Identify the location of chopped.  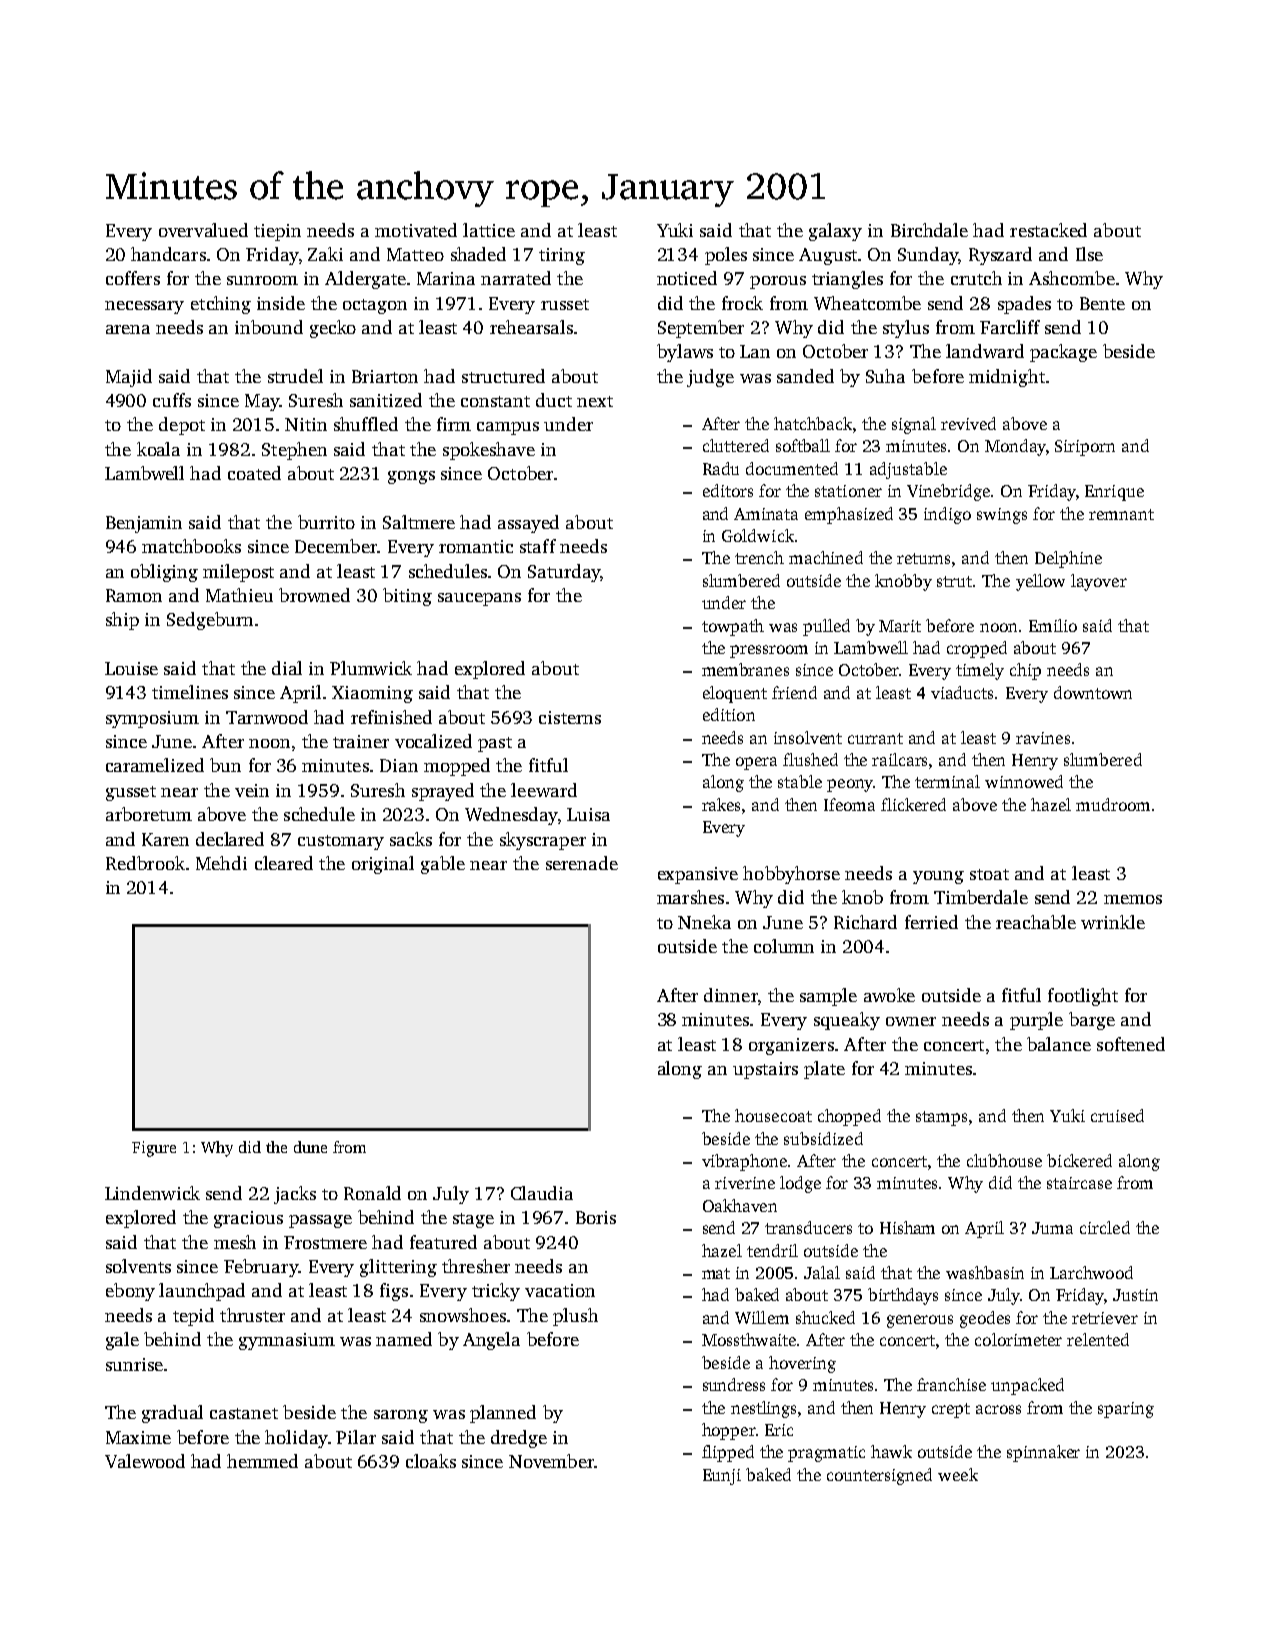
(849, 1117).
